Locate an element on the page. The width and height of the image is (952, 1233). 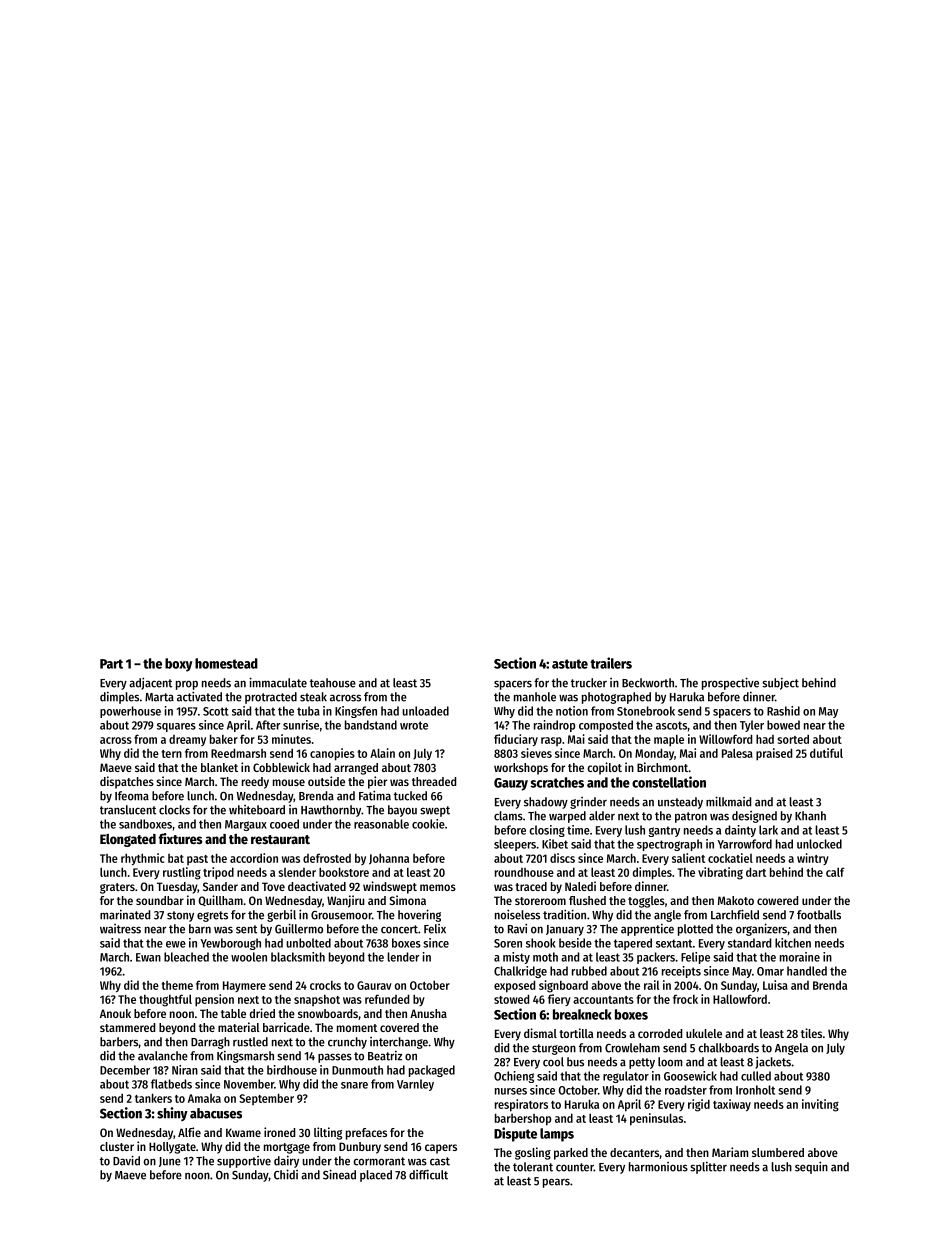
teahouse is located at coordinates (333, 683).
